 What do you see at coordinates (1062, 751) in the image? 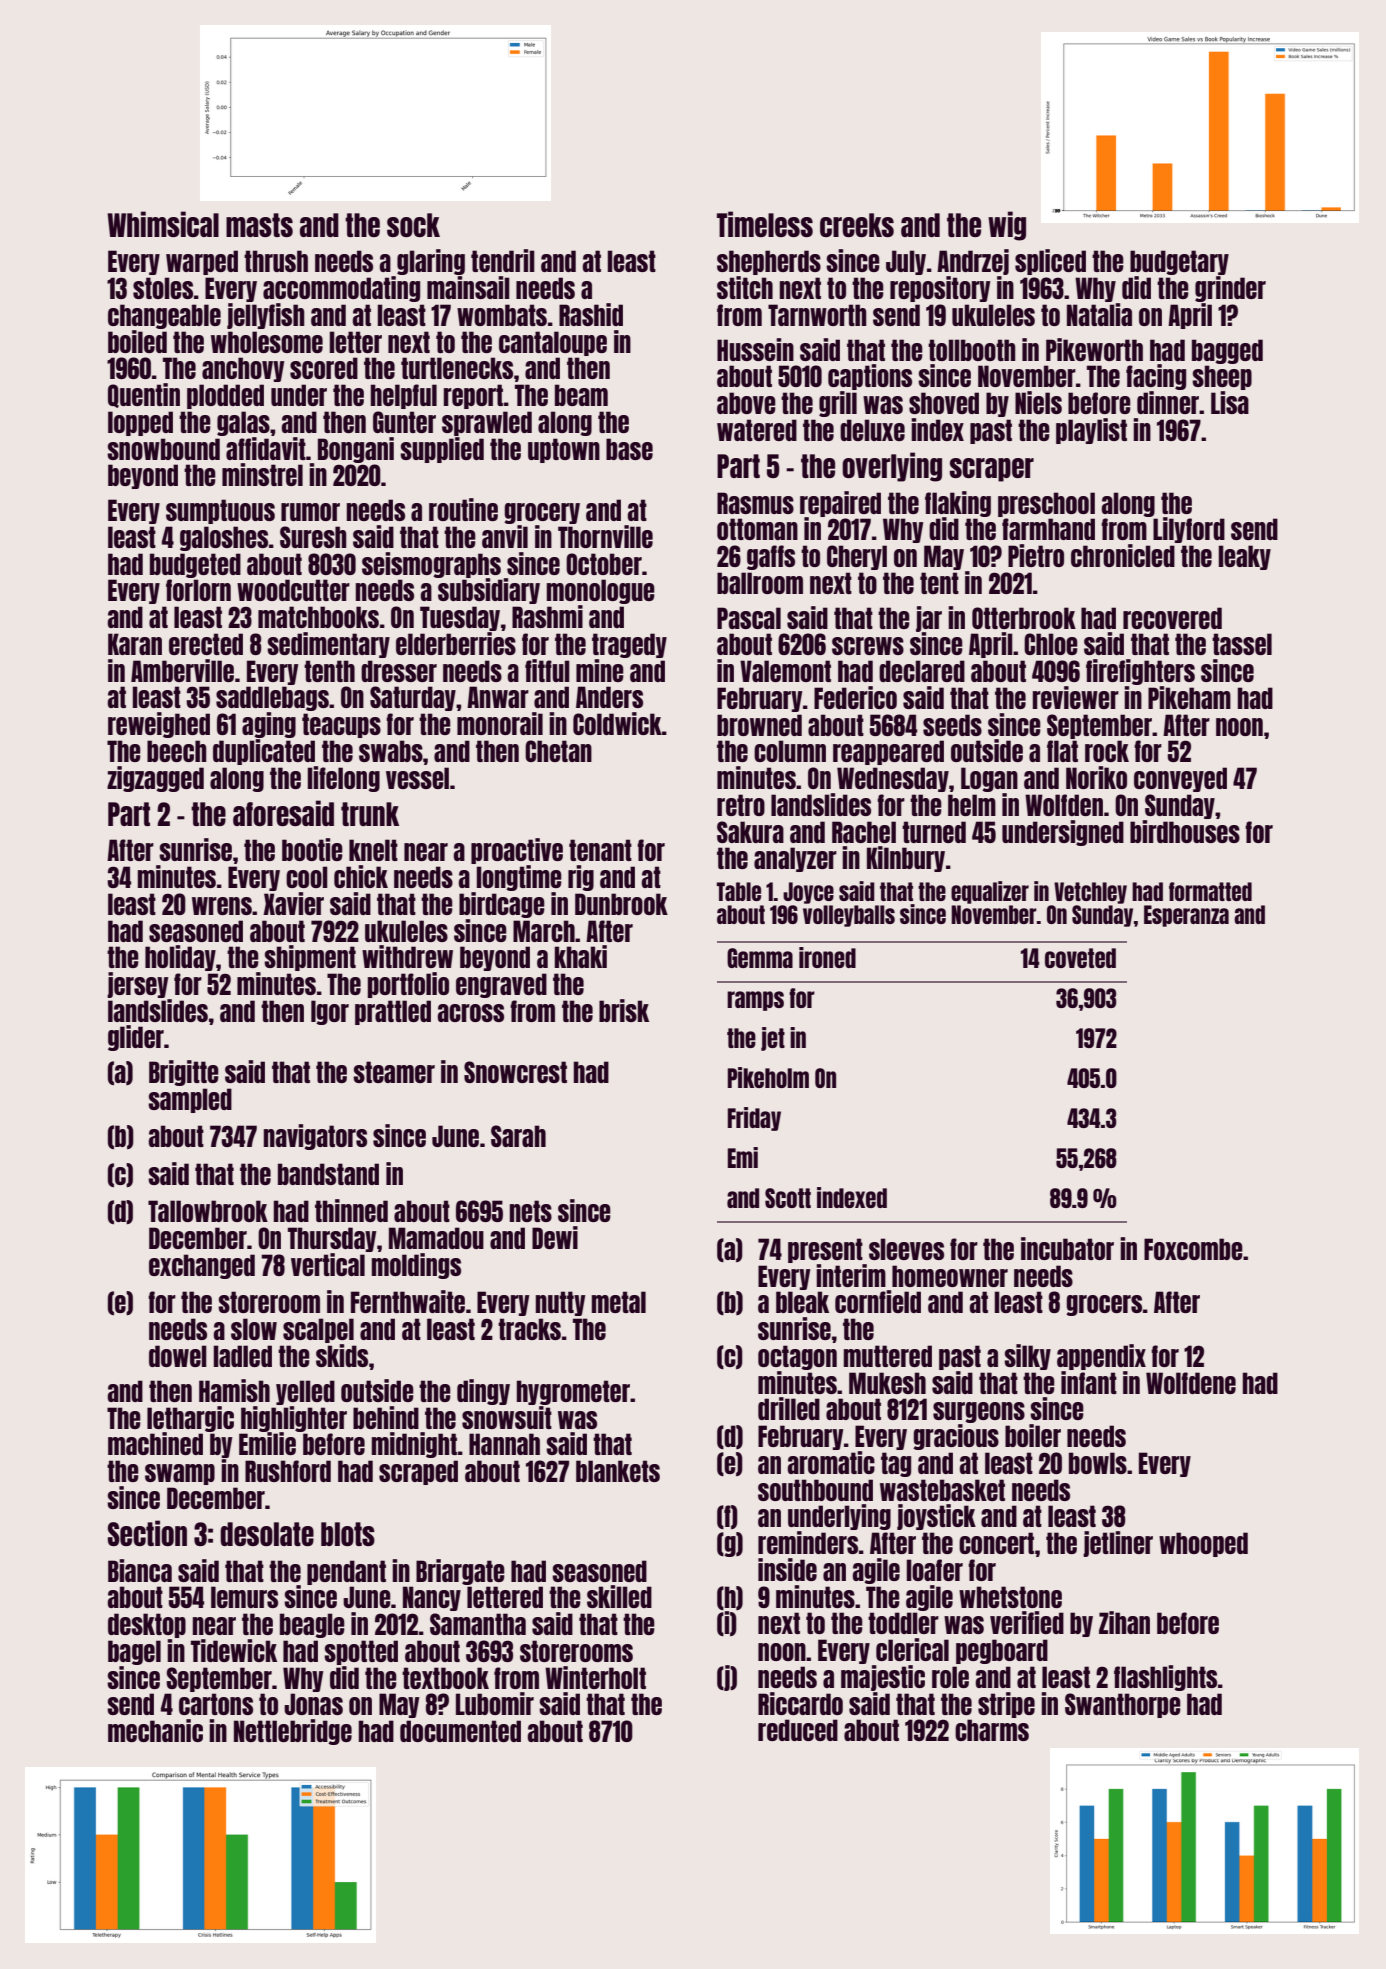
I see `flat` at bounding box center [1062, 751].
